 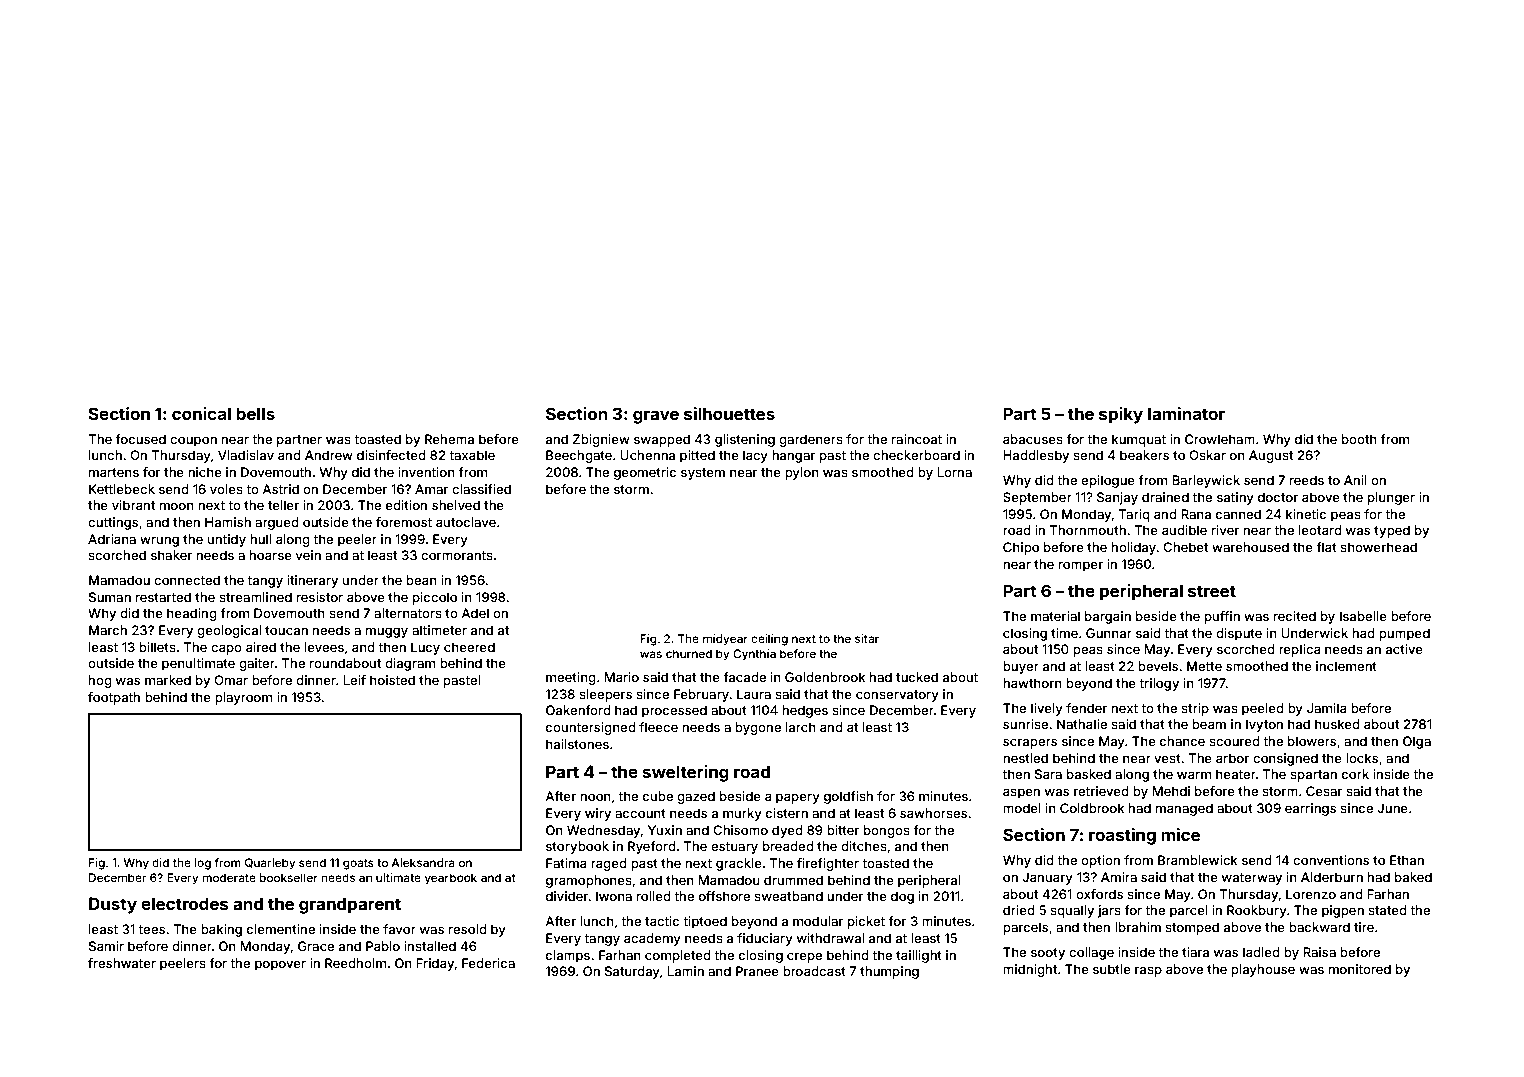 What do you see at coordinates (686, 773) in the screenshot?
I see `sweltering` at bounding box center [686, 773].
